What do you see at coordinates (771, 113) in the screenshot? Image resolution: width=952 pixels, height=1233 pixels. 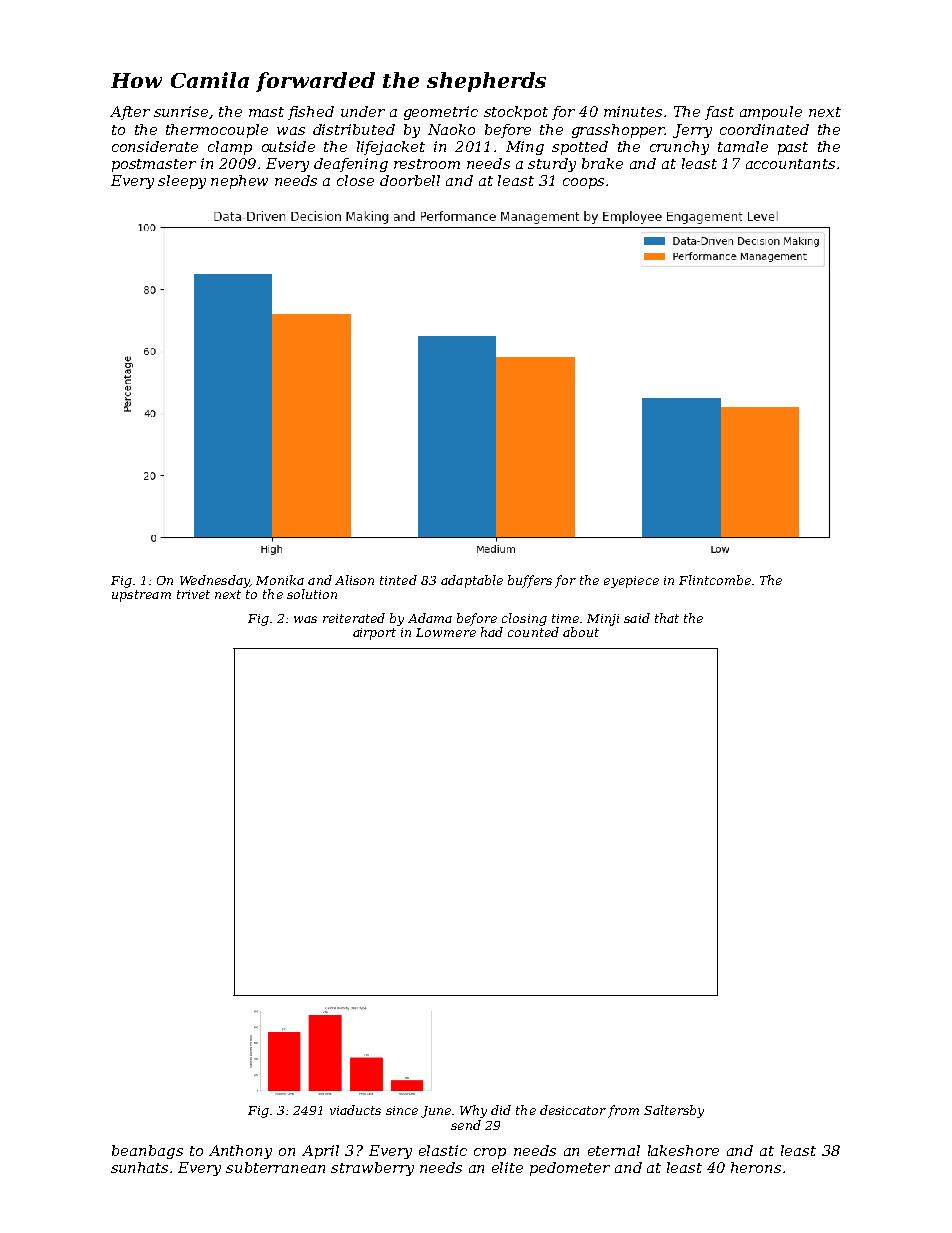 I see `ampoule` at bounding box center [771, 113].
